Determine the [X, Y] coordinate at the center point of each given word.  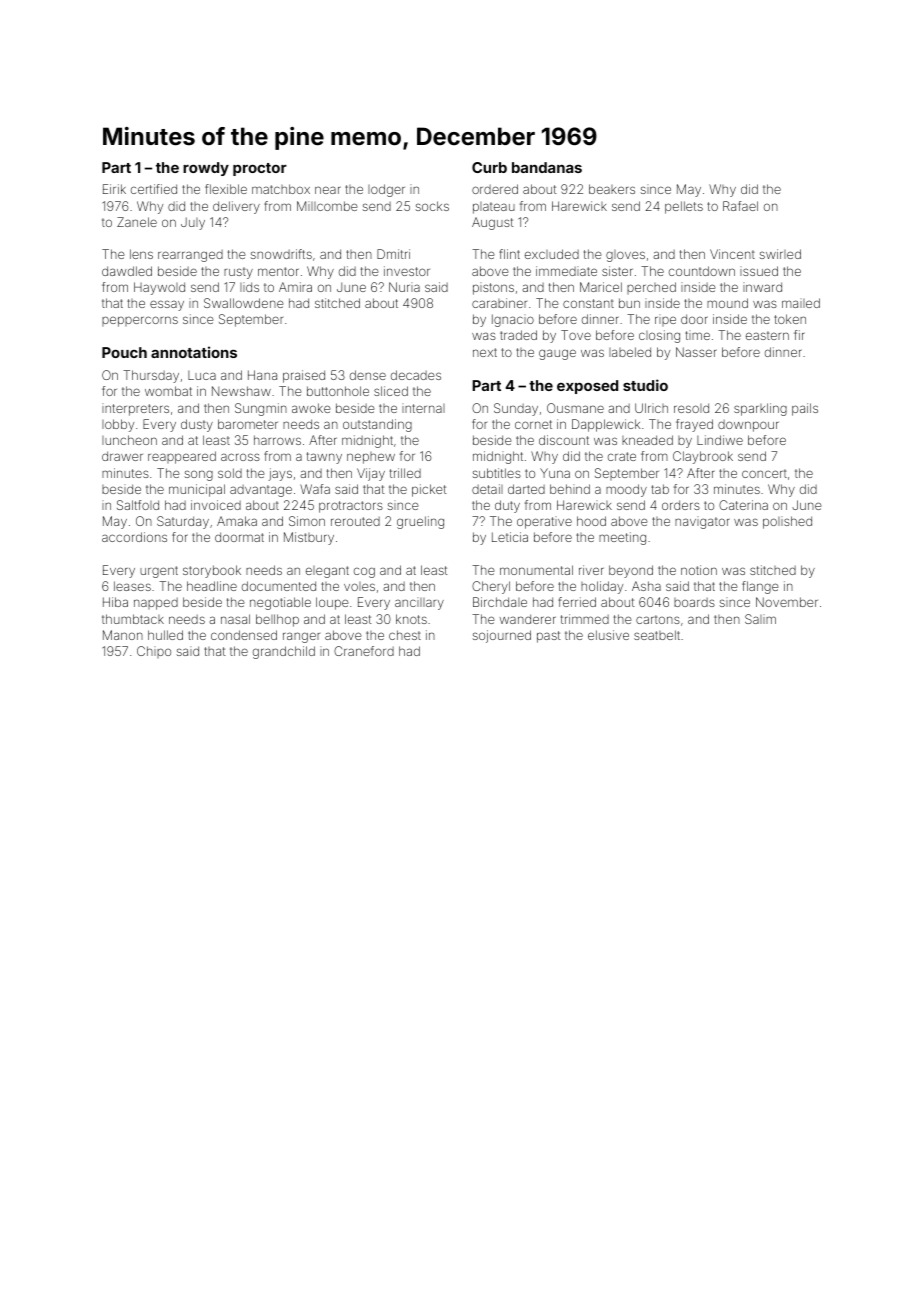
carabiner [499, 303]
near [328, 190]
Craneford [364, 651]
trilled [405, 473]
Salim [760, 619]
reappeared [182, 457]
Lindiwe [720, 440]
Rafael [740, 206]
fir [799, 335]
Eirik [114, 189]
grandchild [284, 652]
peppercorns [140, 321]
